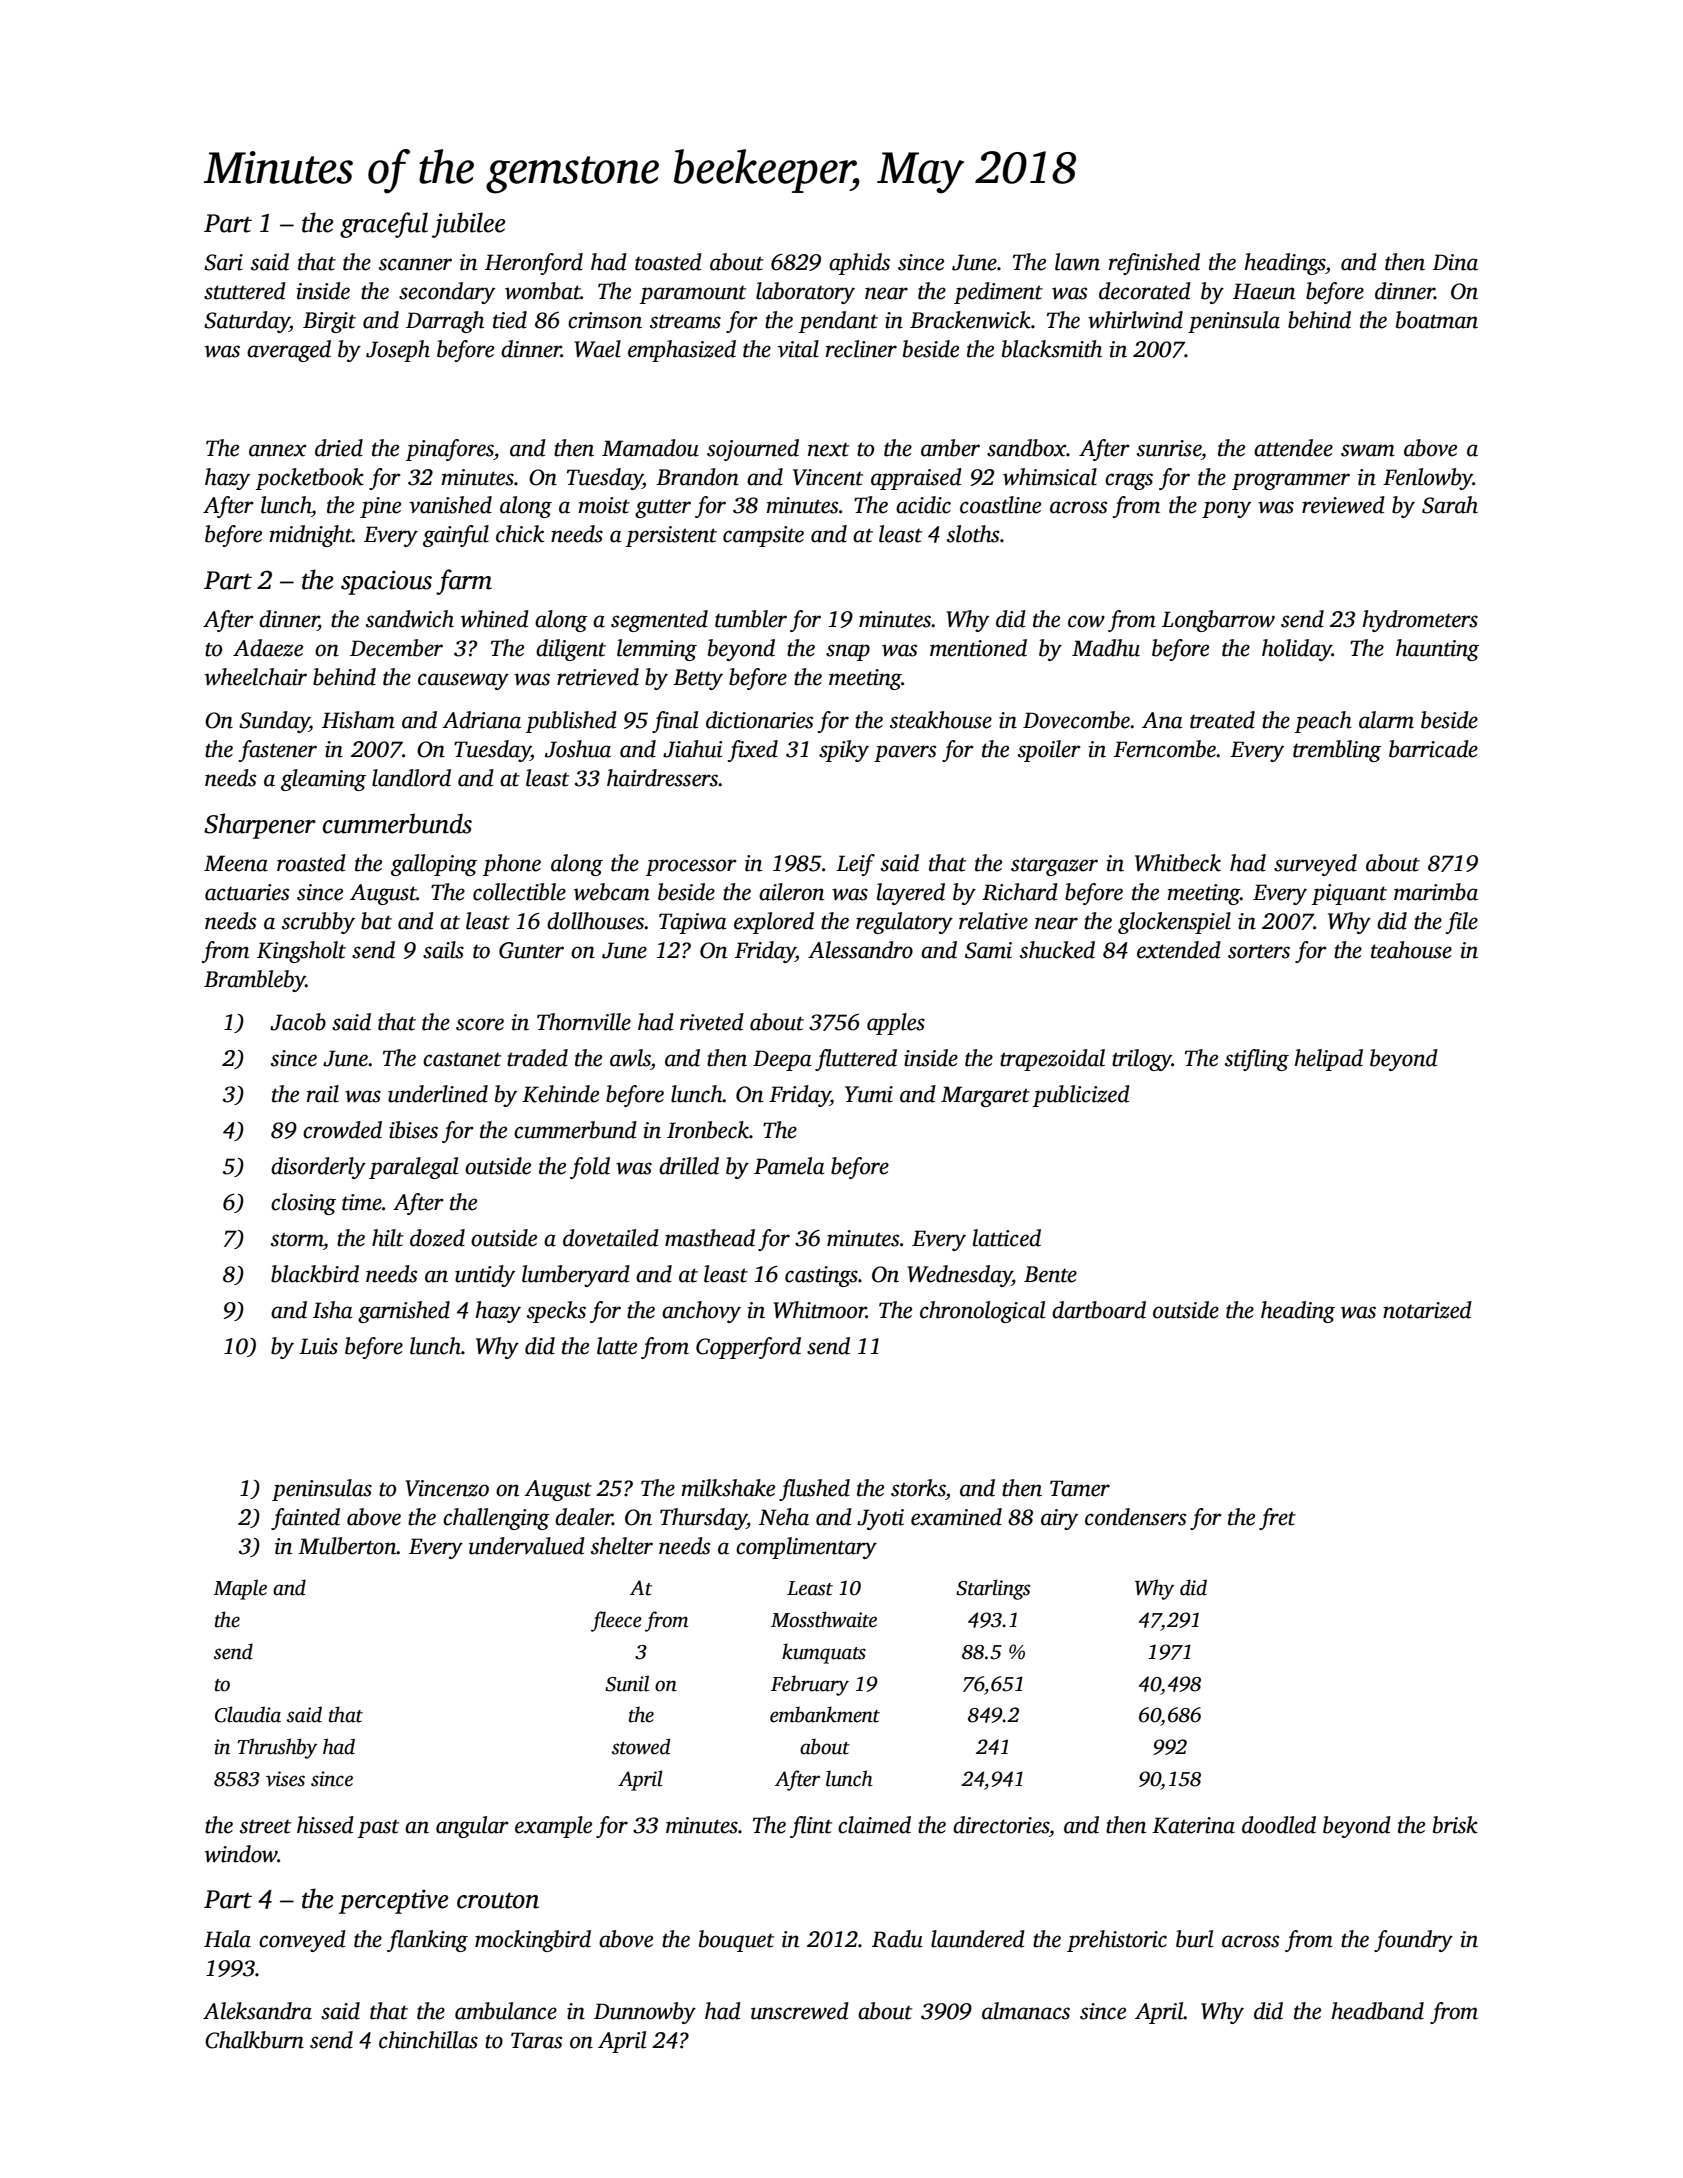 The height and width of the screenshot is (2178, 1683). Describe the element at coordinates (701, 1312) in the screenshot. I see `anchovy` at that location.
